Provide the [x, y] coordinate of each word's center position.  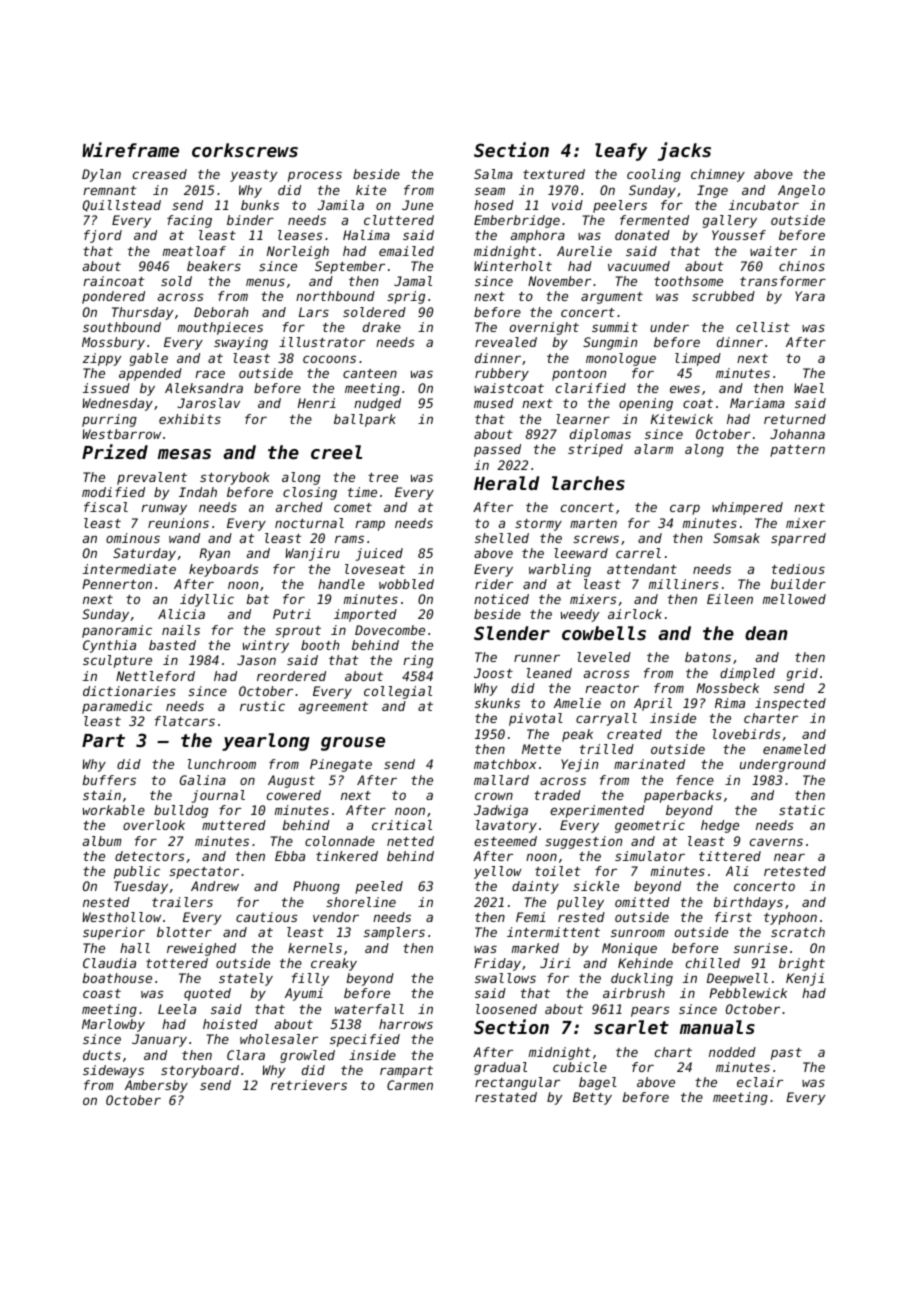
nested [106, 902]
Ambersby [156, 1086]
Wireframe [130, 149]
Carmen [410, 1085]
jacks [684, 151]
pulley [580, 903]
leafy [621, 152]
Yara [810, 296]
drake [382, 327]
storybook [234, 478]
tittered [730, 856]
